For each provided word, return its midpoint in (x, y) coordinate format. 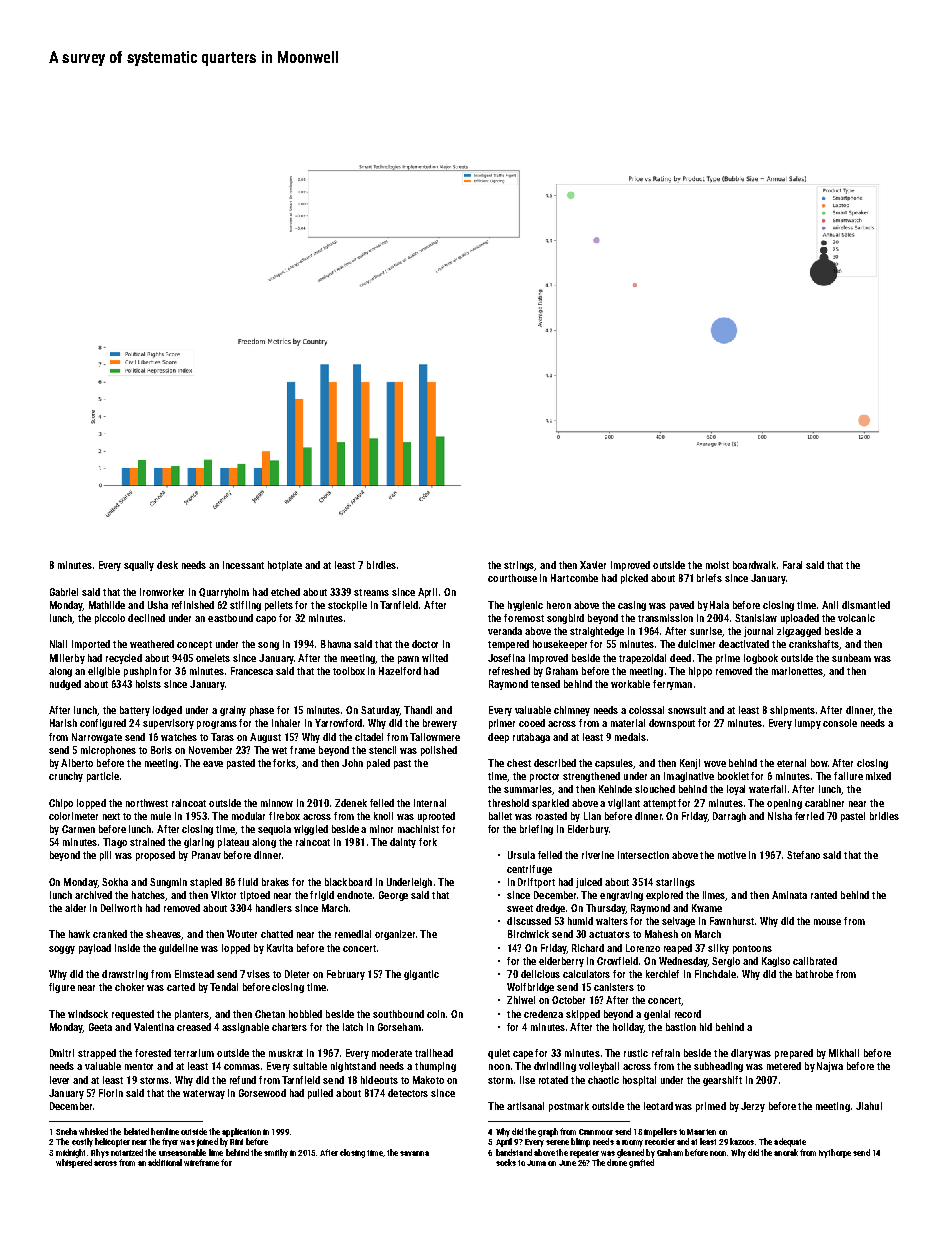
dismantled (866, 605)
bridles (884, 816)
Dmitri (62, 1053)
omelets (213, 658)
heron (559, 605)
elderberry (561, 962)
